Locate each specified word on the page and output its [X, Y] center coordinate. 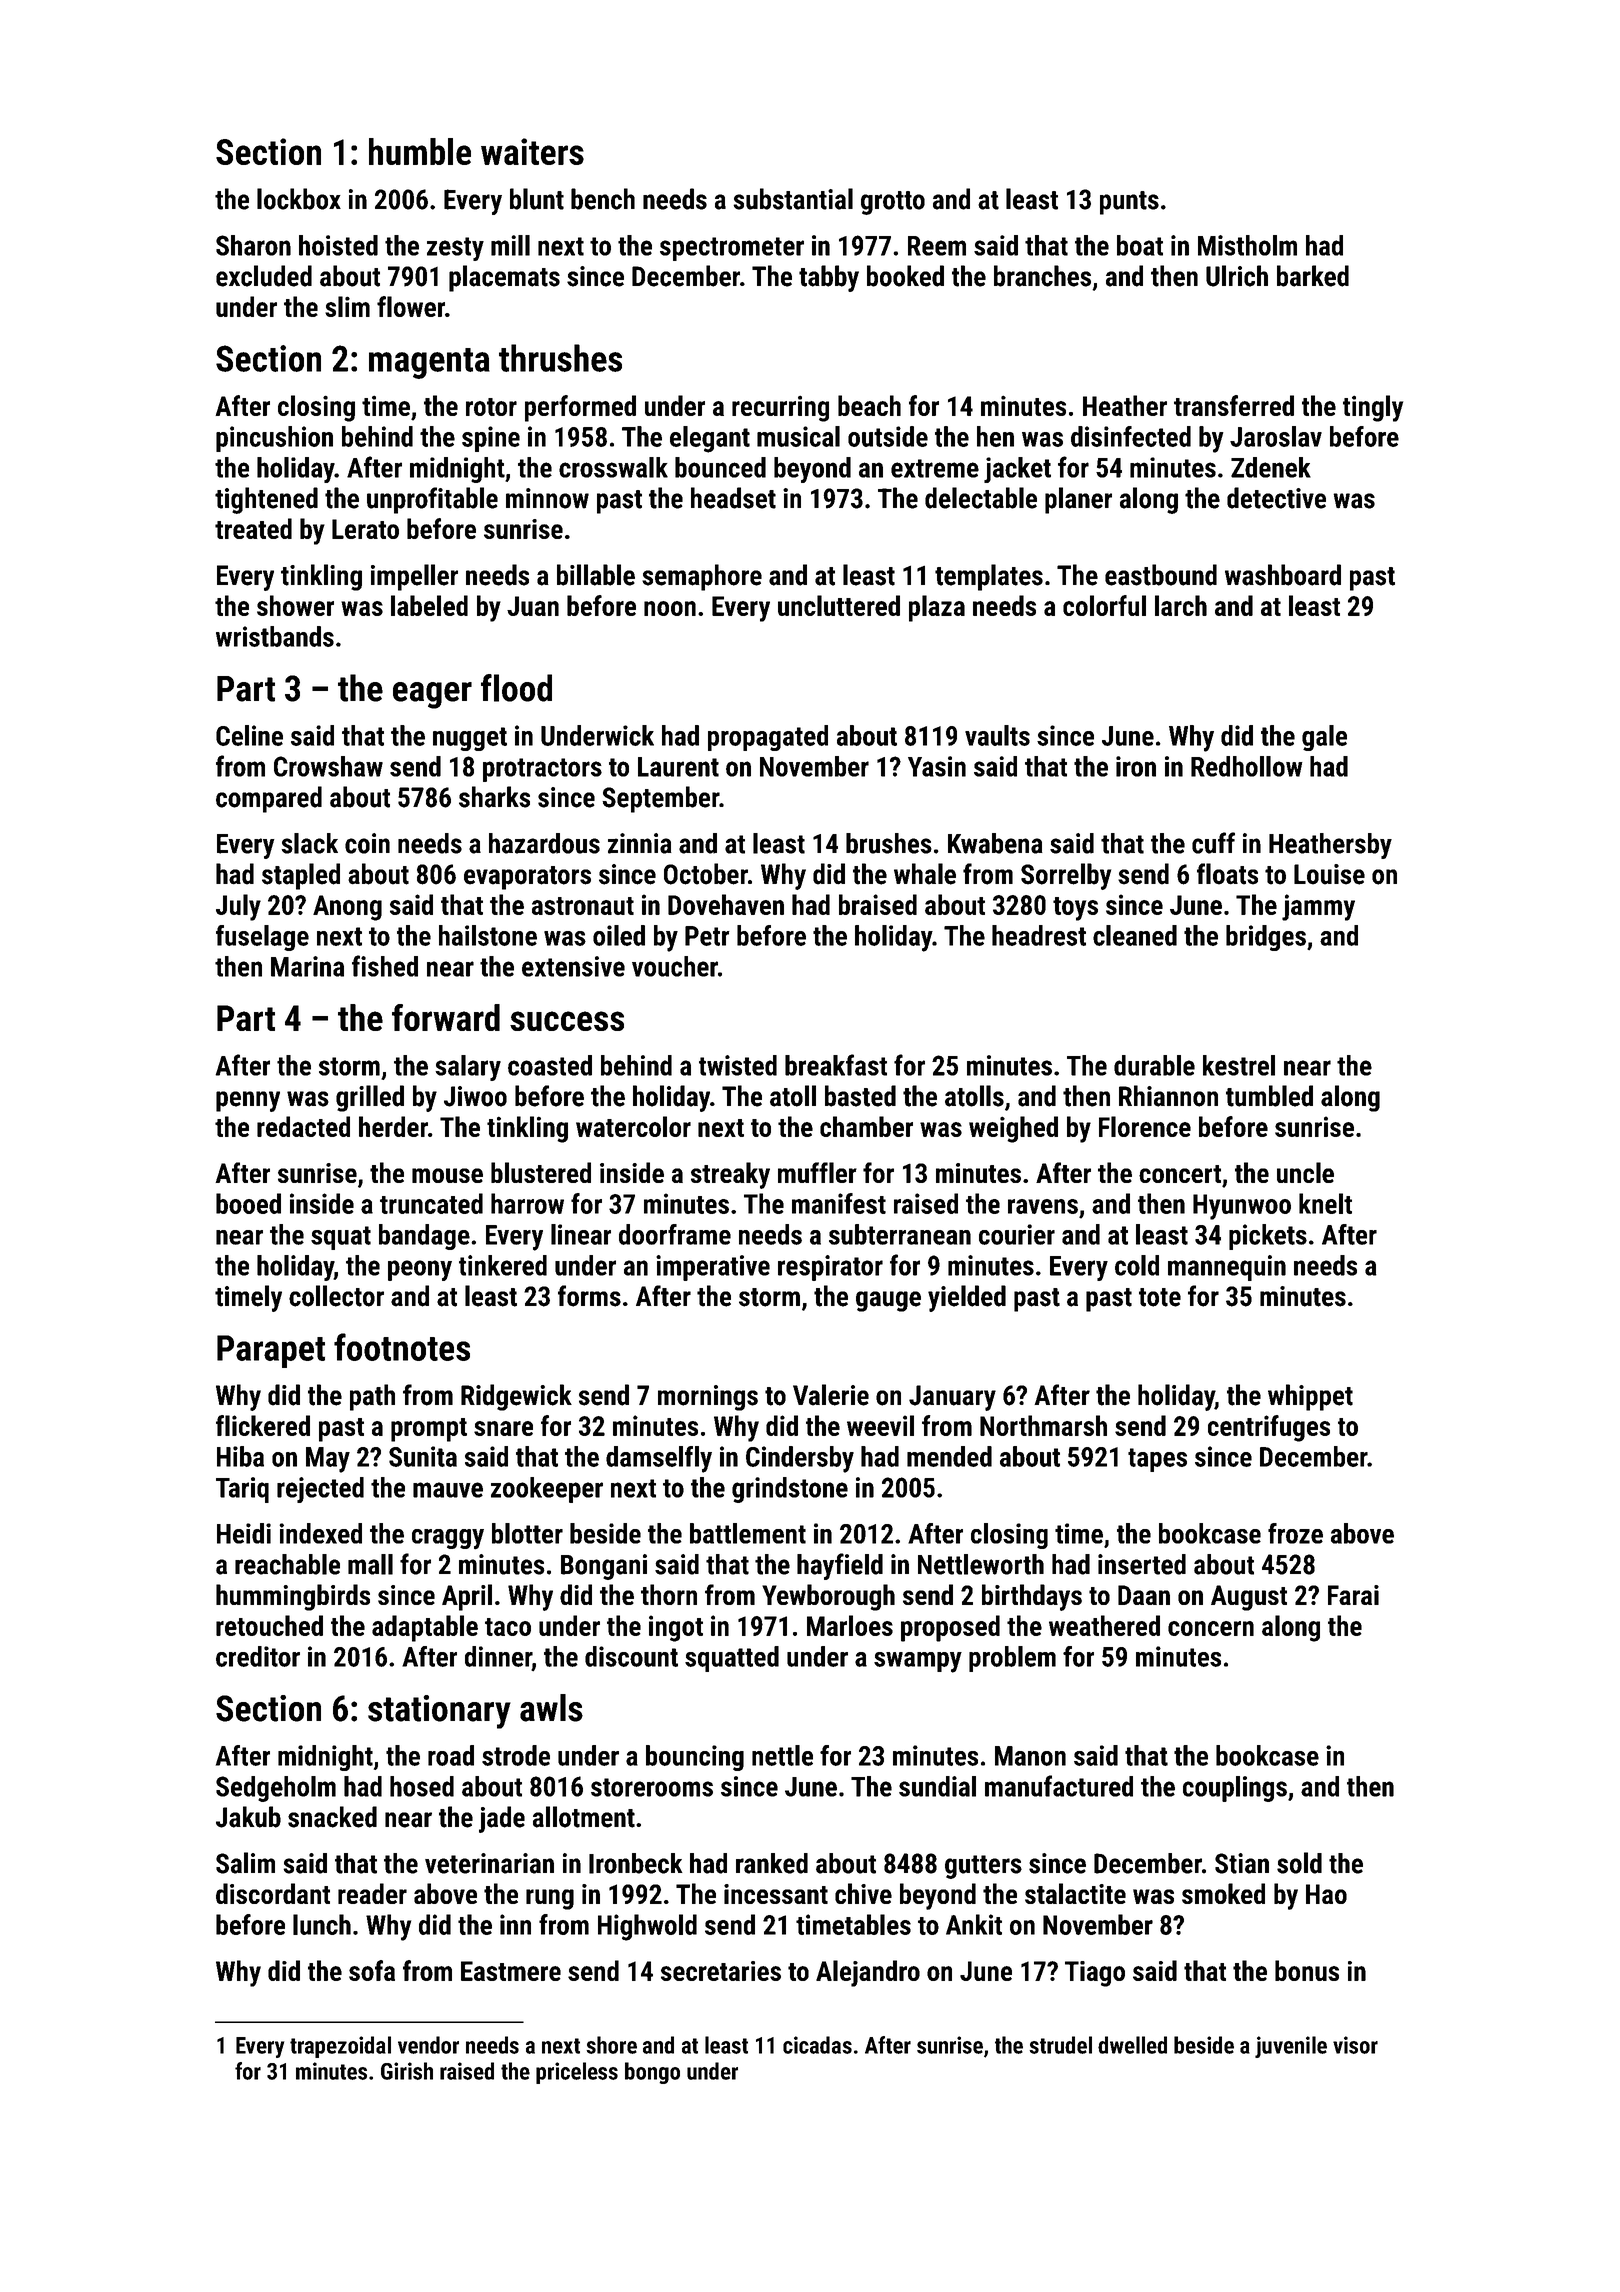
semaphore [702, 577]
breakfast [836, 1065]
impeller [414, 577]
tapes [1157, 1460]
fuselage [262, 938]
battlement [748, 1533]
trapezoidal [340, 2047]
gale [1324, 738]
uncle [1305, 1172]
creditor [258, 1656]
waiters [532, 151]
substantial [793, 199]
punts [1129, 203]
